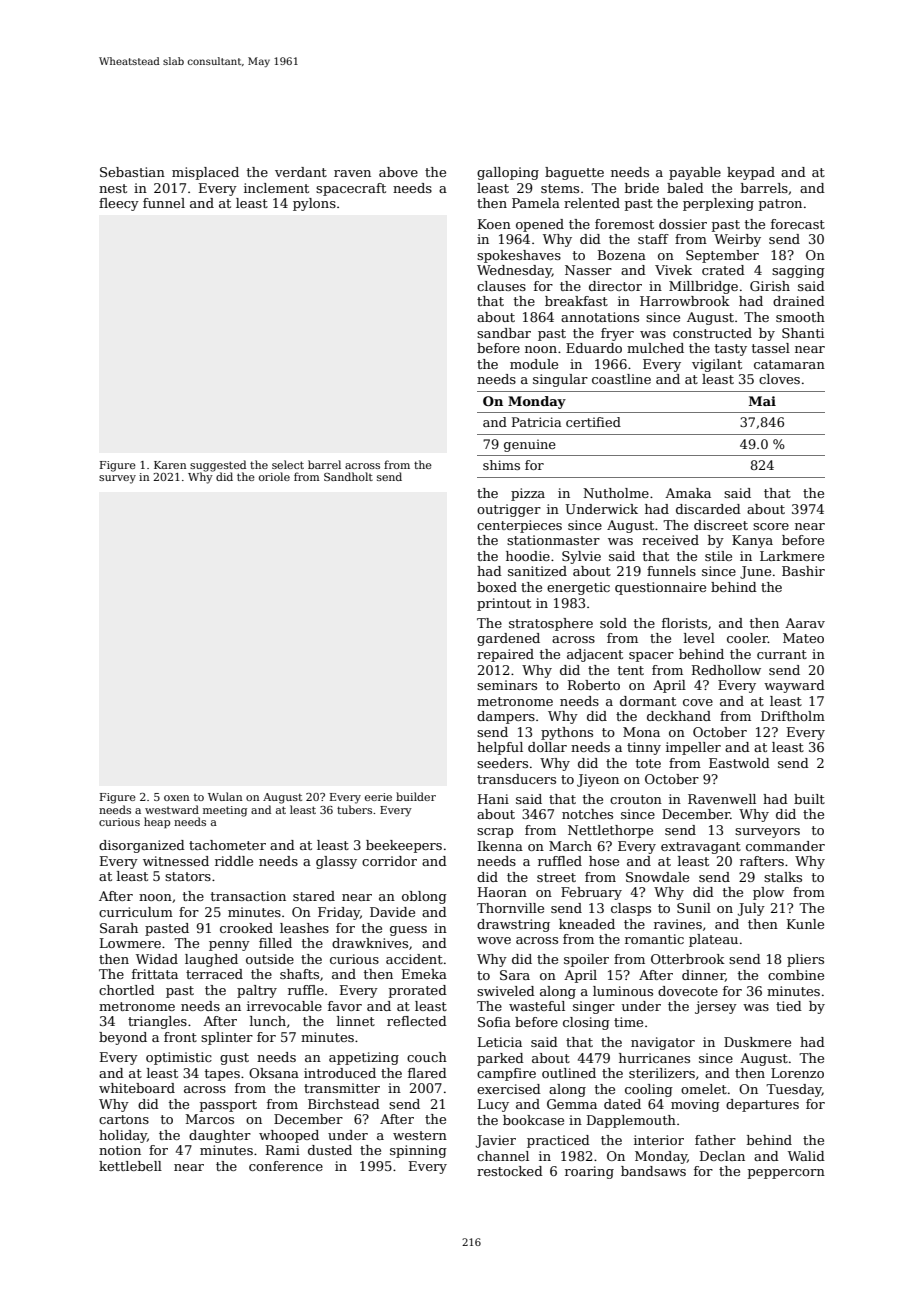  I want to click on whooped, so click(289, 1136).
